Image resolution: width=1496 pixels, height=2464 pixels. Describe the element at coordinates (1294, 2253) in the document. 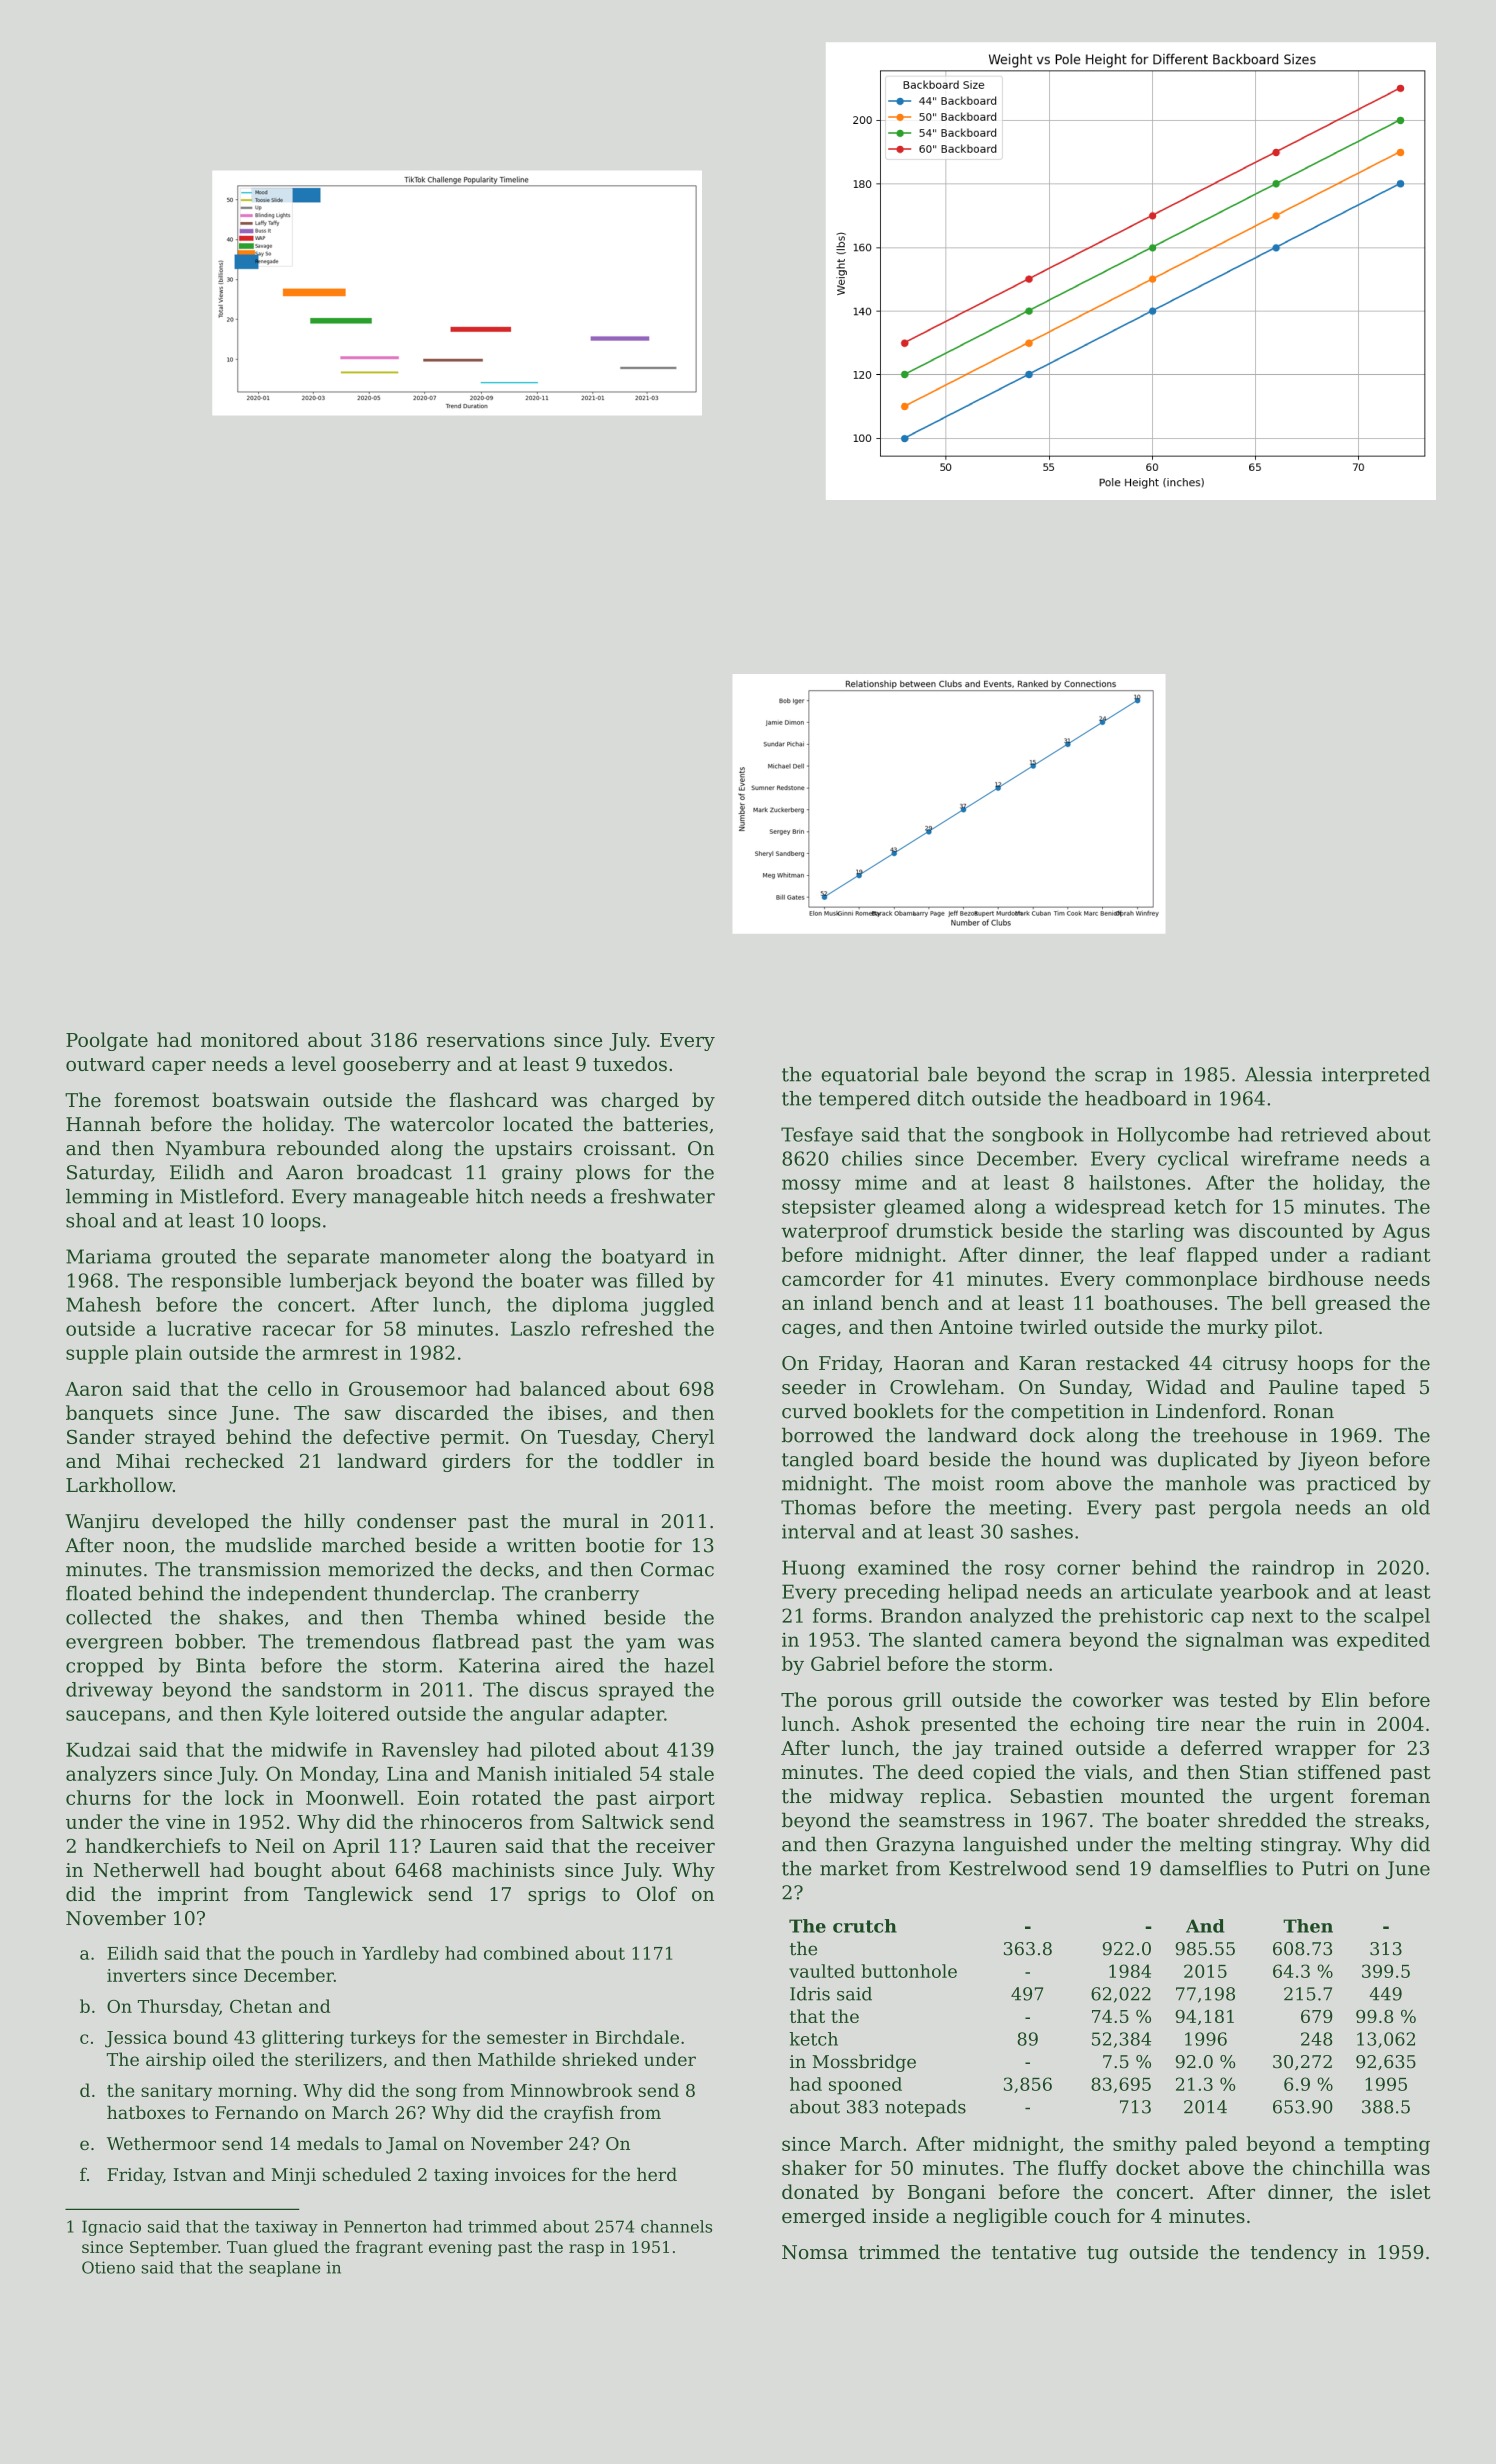

I see `tendency` at that location.
